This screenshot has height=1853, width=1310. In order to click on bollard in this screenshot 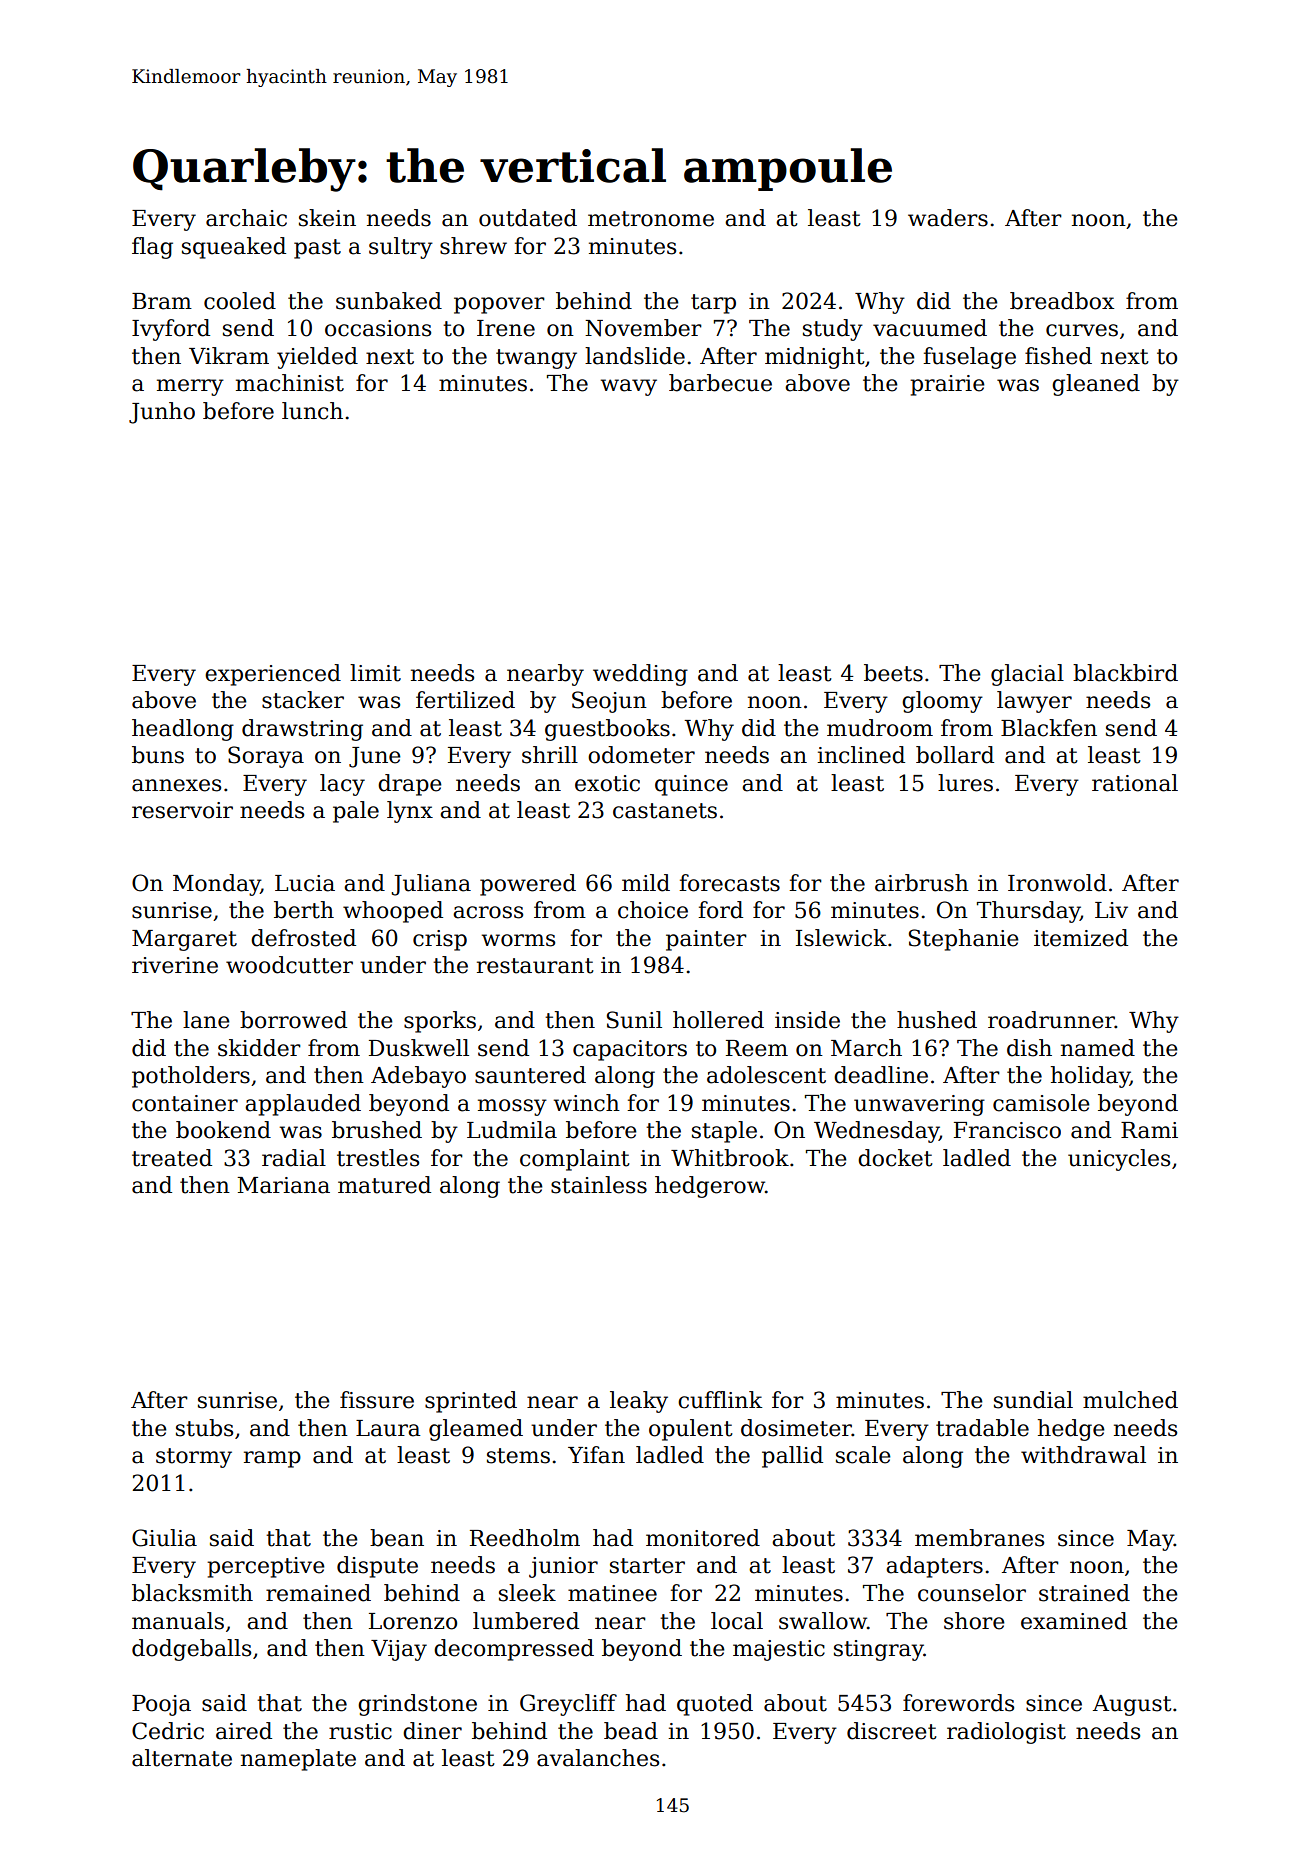, I will do `click(955, 755)`.
